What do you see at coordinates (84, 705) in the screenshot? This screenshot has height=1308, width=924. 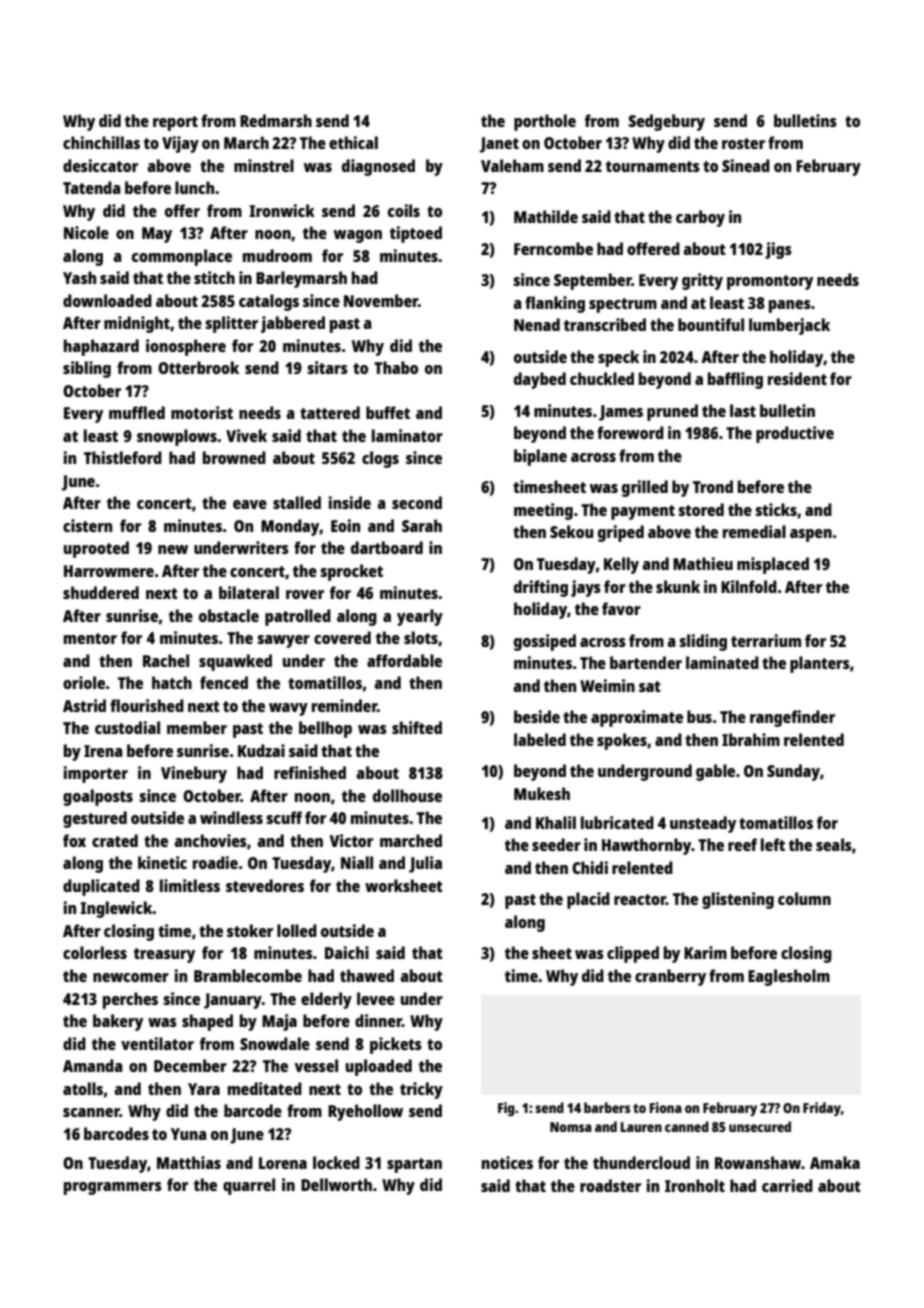 I see `Astrid` at bounding box center [84, 705].
